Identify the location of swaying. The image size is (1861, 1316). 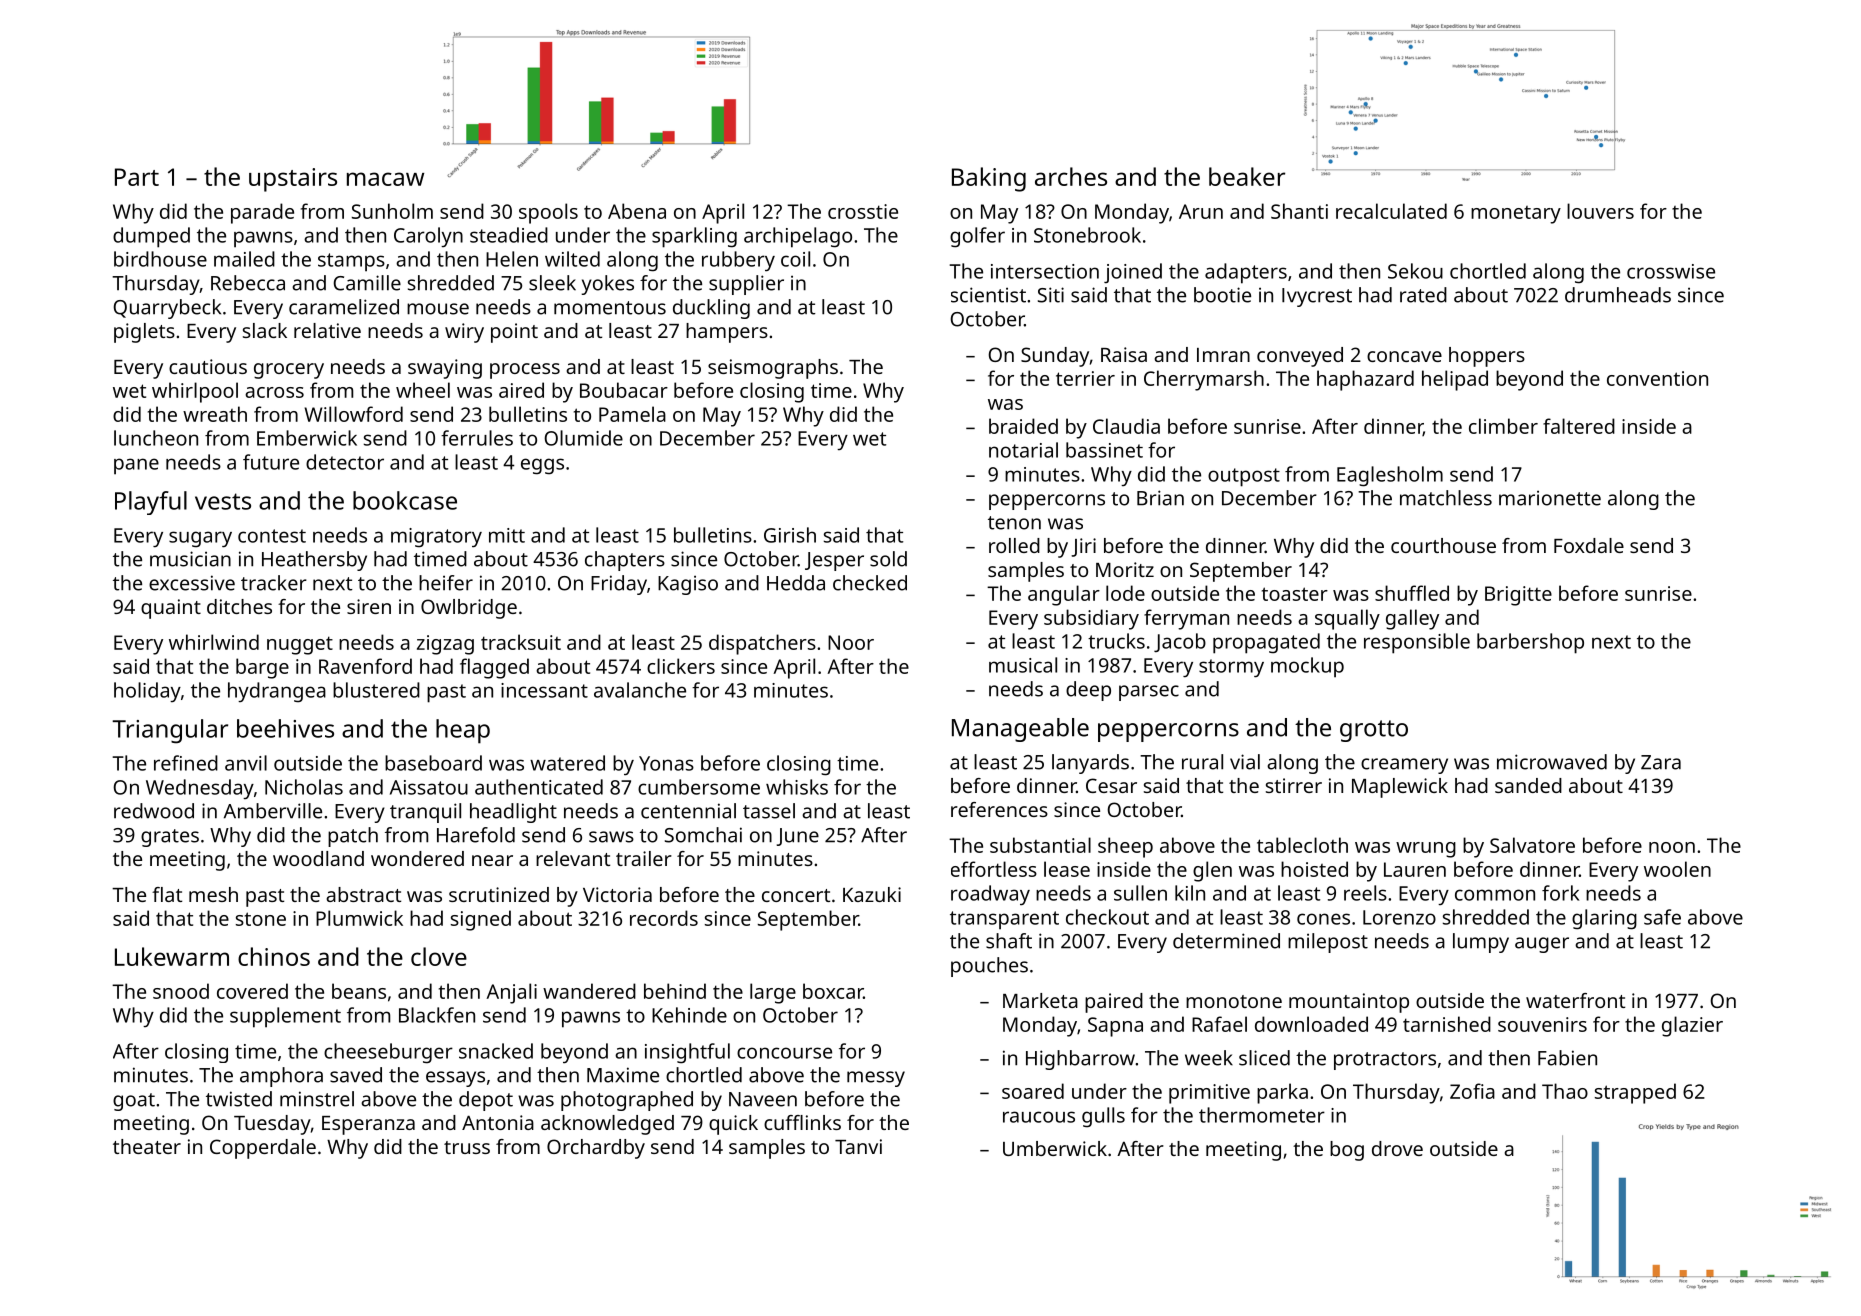
(445, 369).
